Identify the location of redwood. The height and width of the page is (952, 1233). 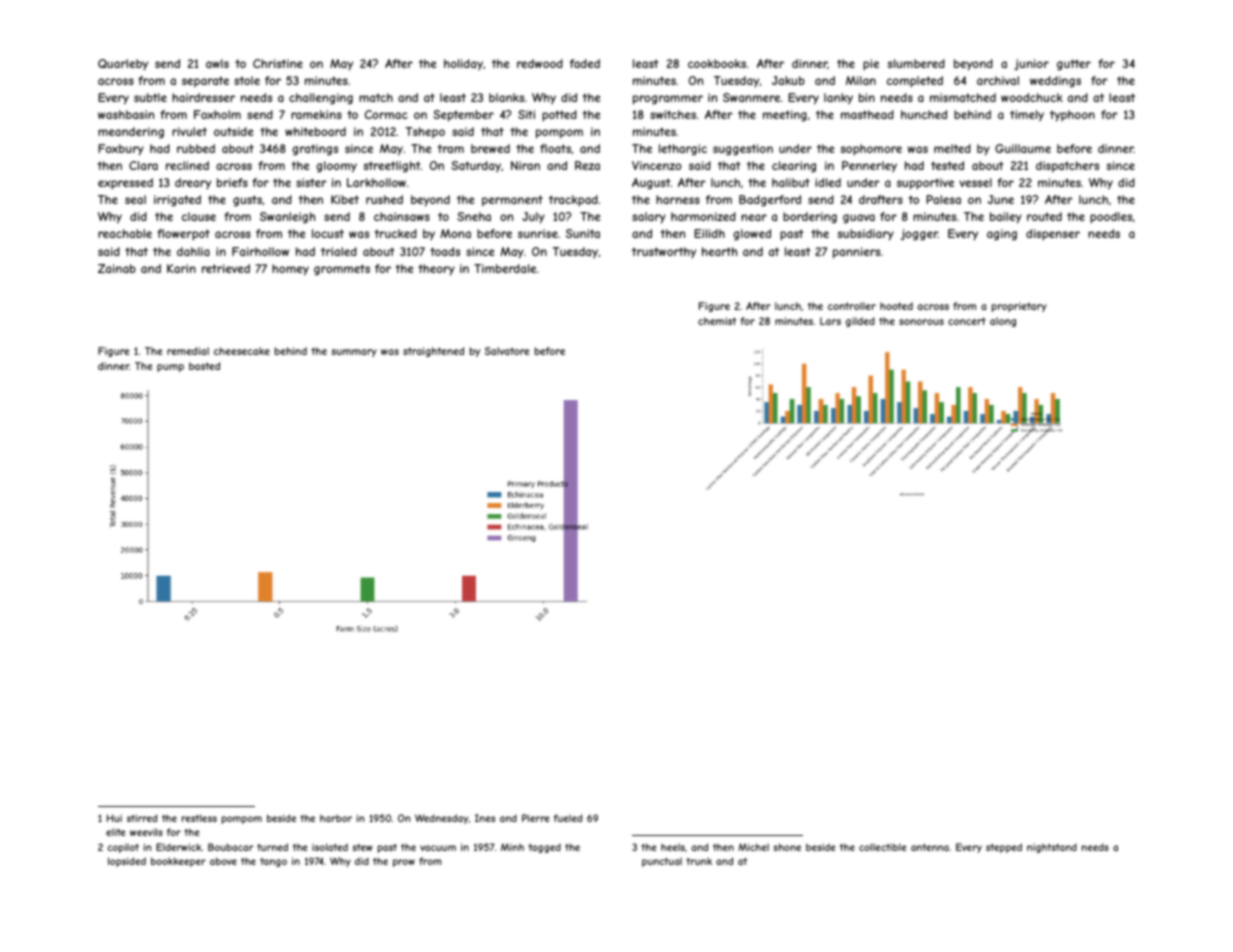
(540, 63).
